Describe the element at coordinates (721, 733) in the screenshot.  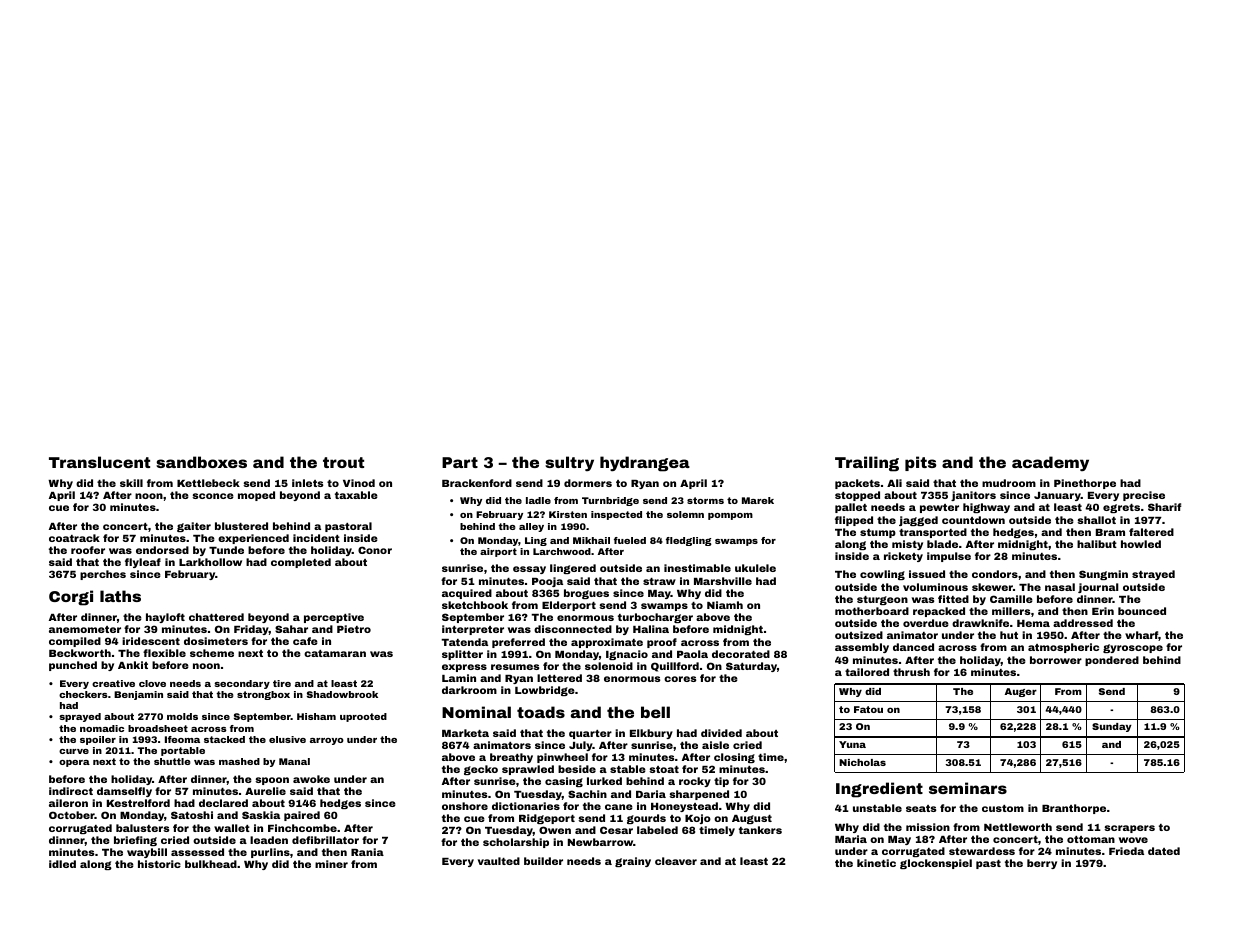
I see `divided` at that location.
